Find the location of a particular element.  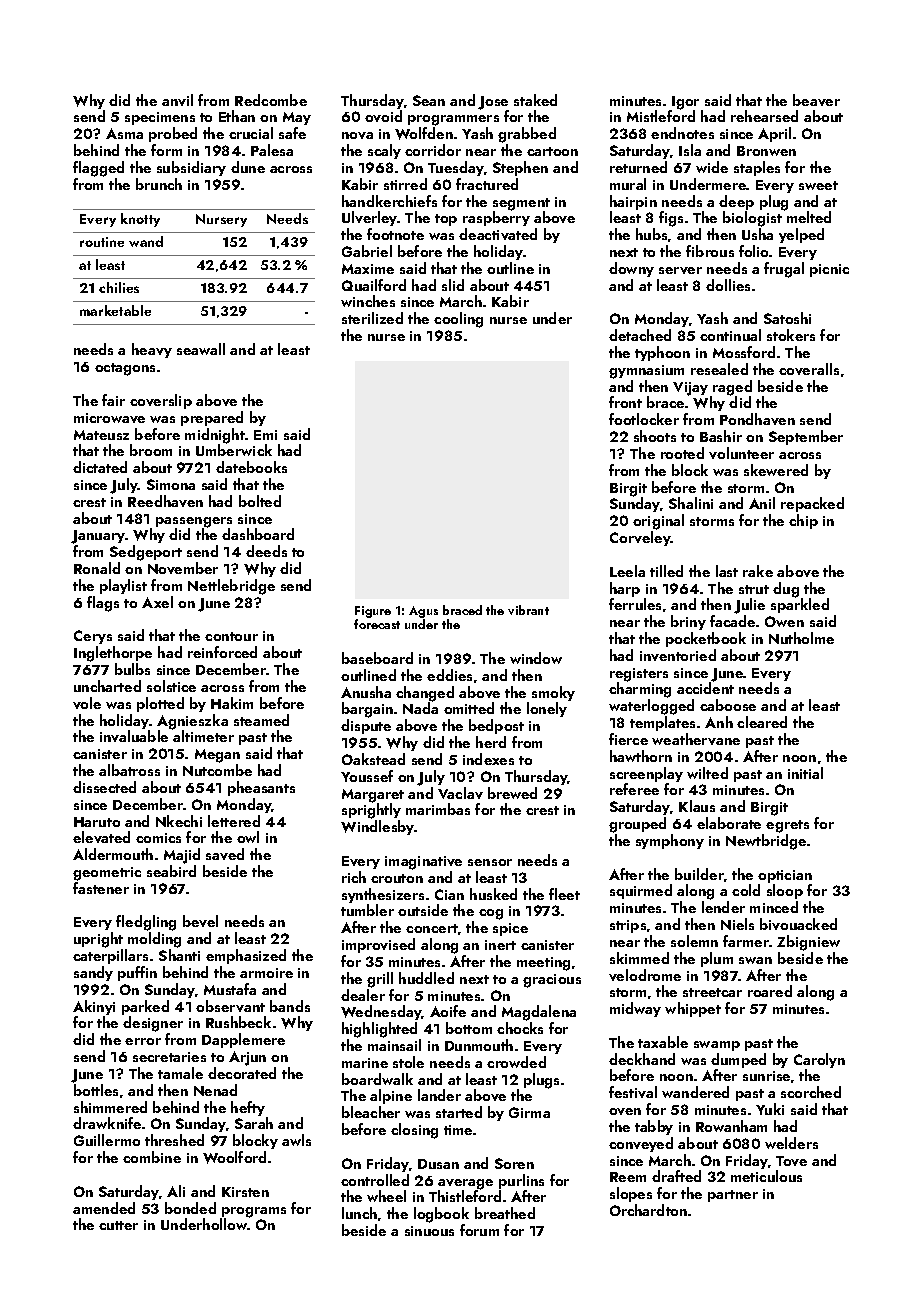

vibrant is located at coordinates (528, 610).
